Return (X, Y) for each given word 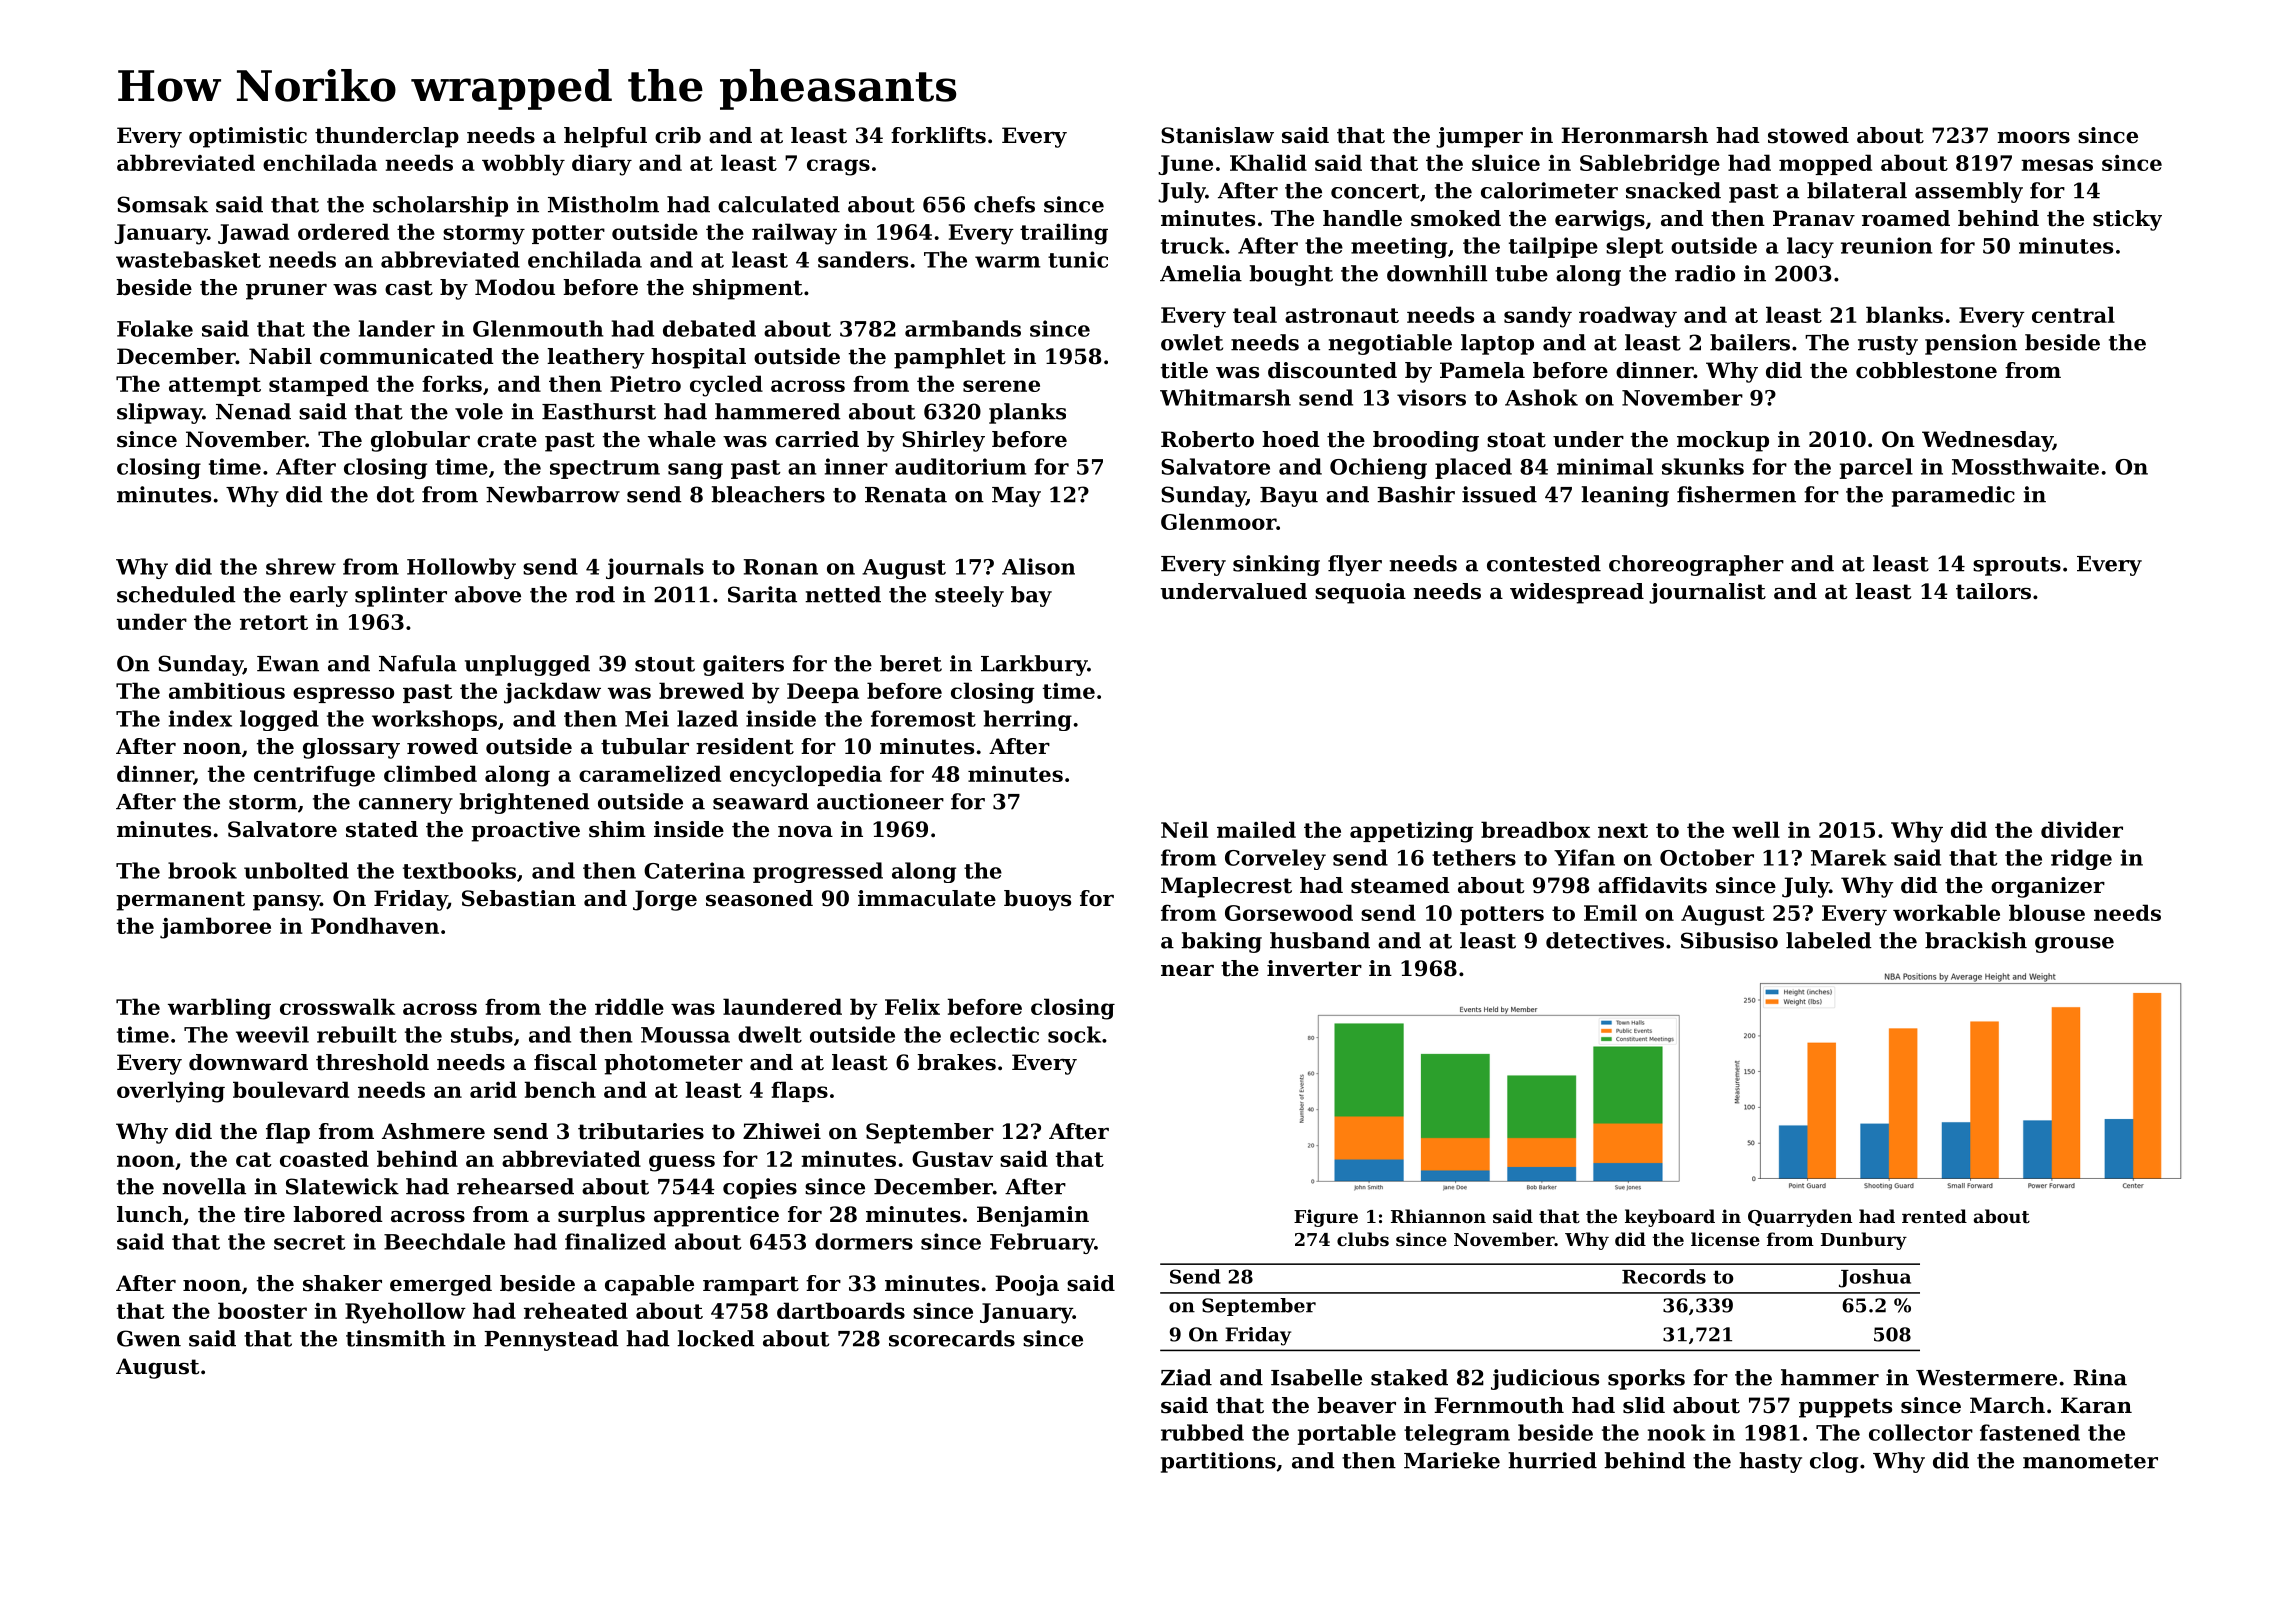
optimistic (248, 137)
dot (395, 494)
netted (843, 594)
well (1756, 829)
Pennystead (551, 1340)
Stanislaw (1217, 135)
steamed (1400, 885)
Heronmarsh (1634, 135)
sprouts (2017, 566)
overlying (171, 1092)
